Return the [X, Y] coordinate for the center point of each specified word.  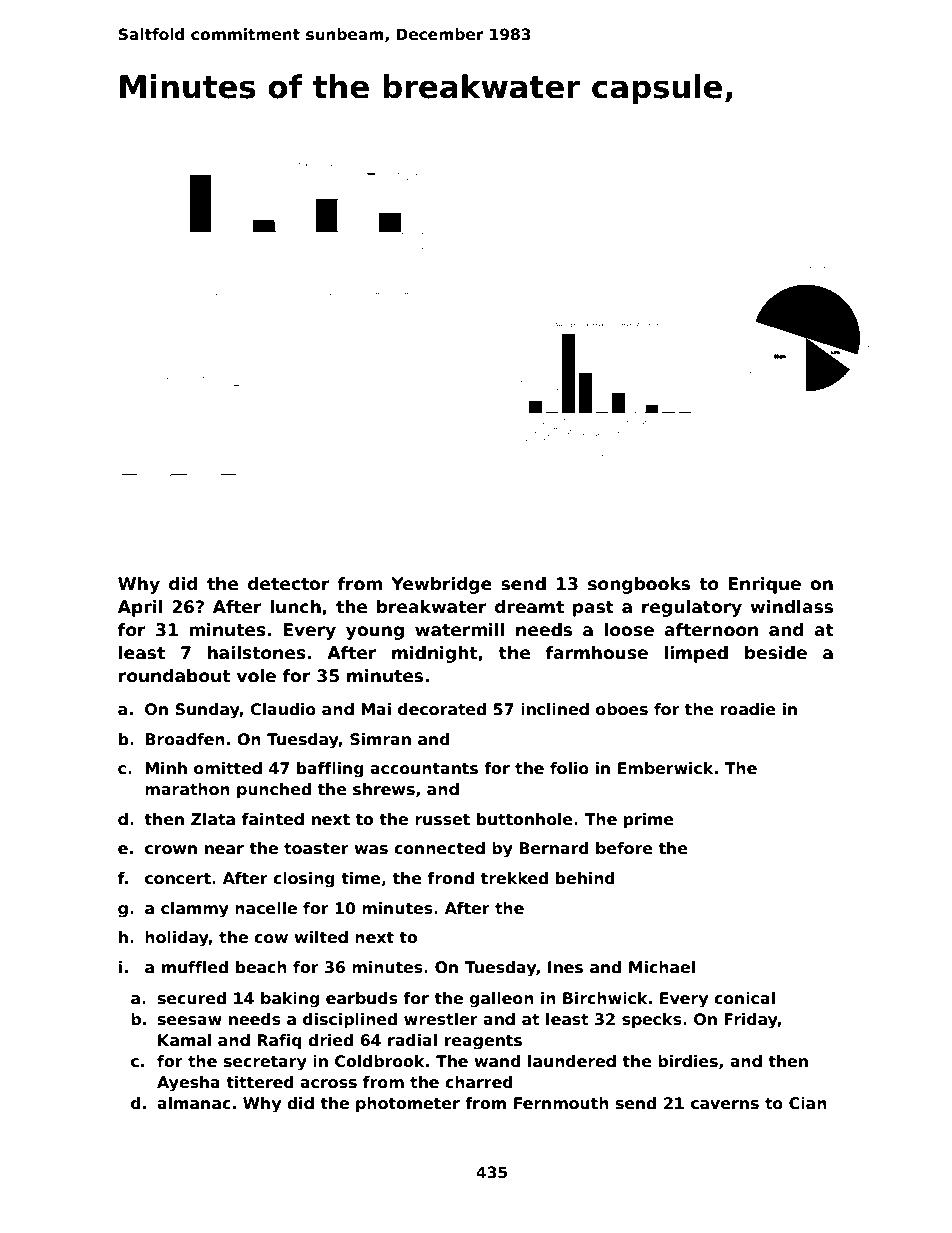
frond [450, 878]
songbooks [639, 585]
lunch [295, 607]
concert [178, 879]
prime [649, 820]
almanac [194, 1103]
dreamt [529, 607]
